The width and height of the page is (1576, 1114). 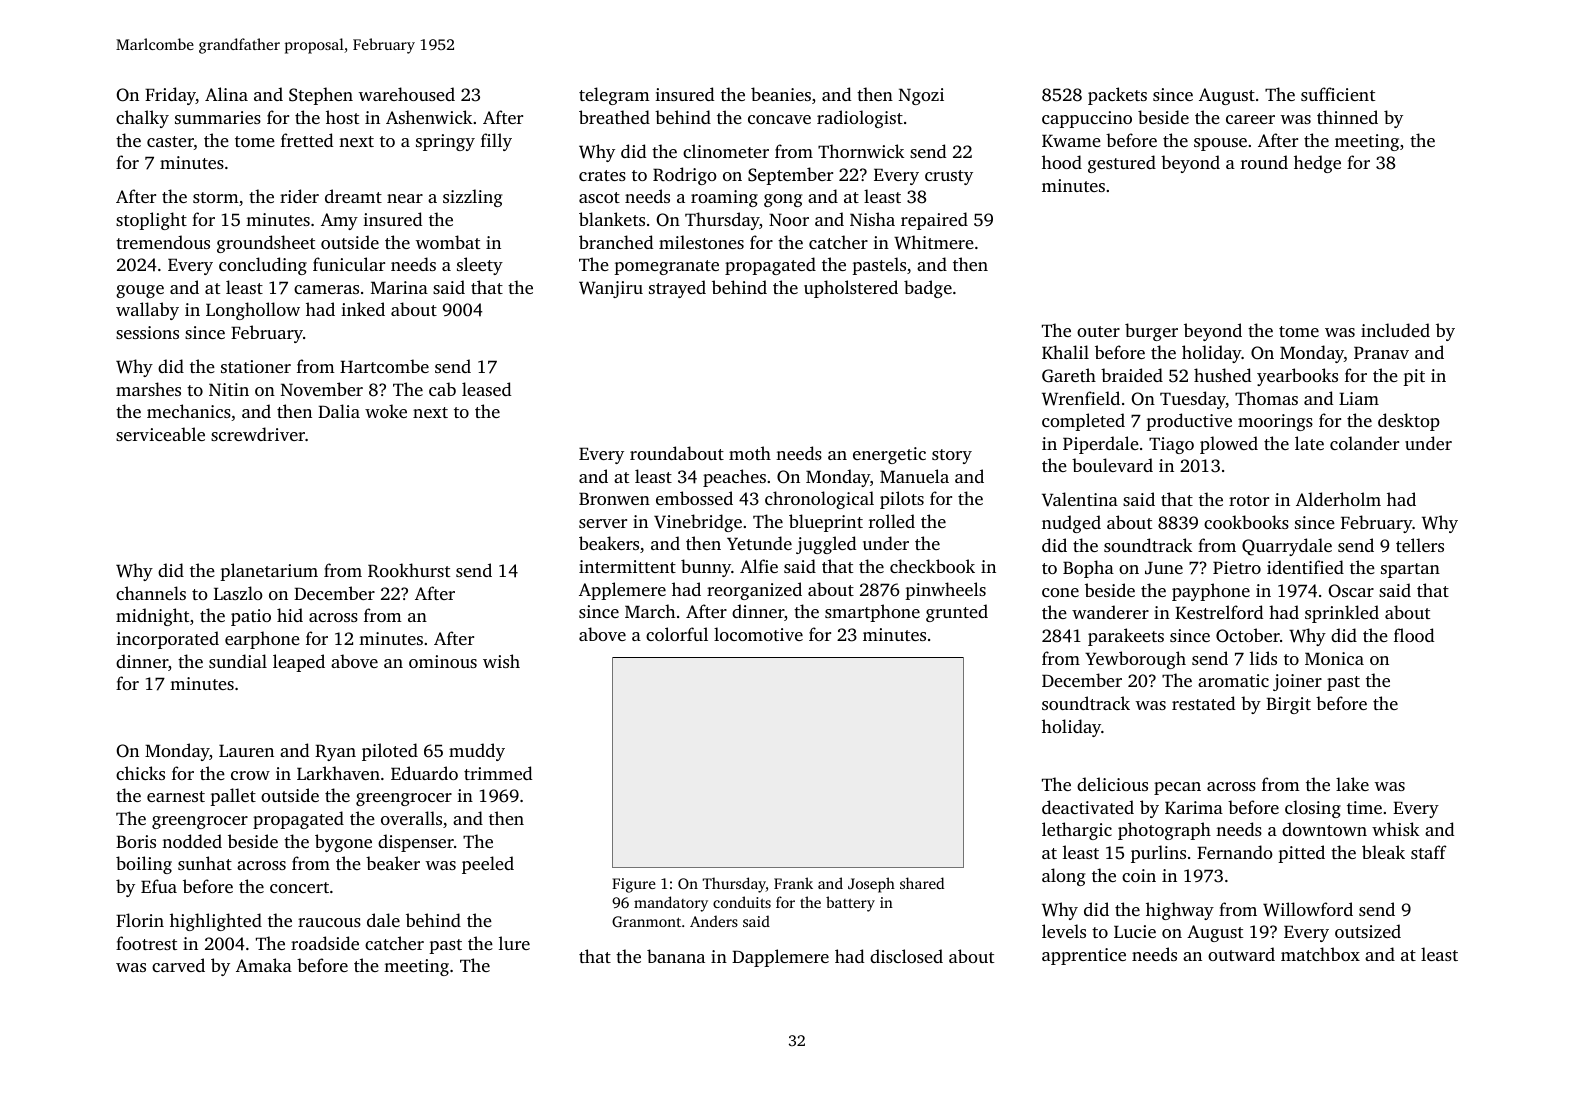 What do you see at coordinates (405, 198) in the page?
I see `near` at bounding box center [405, 198].
